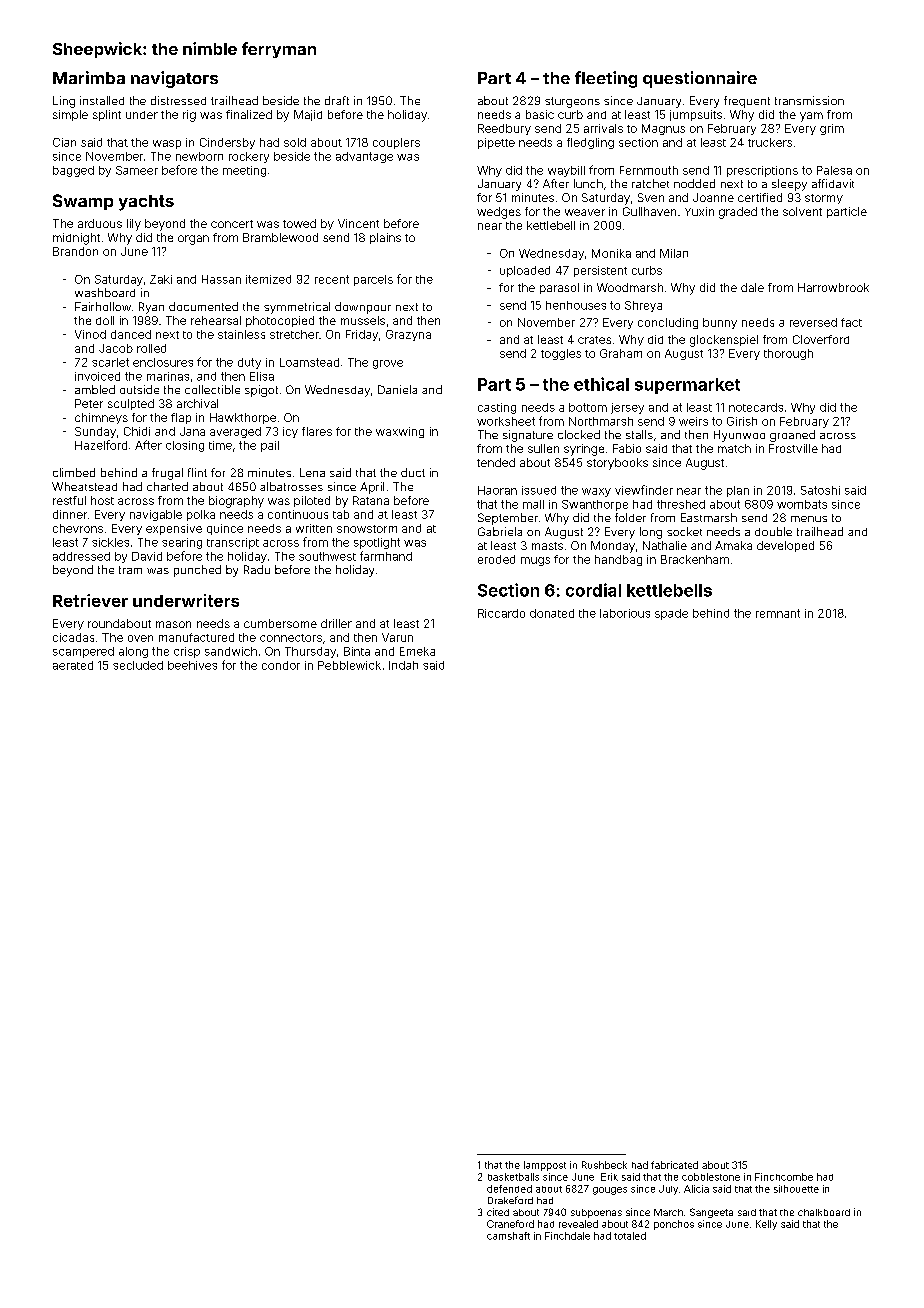 This screenshot has width=924, height=1308. I want to click on basketballs, so click(513, 1177).
